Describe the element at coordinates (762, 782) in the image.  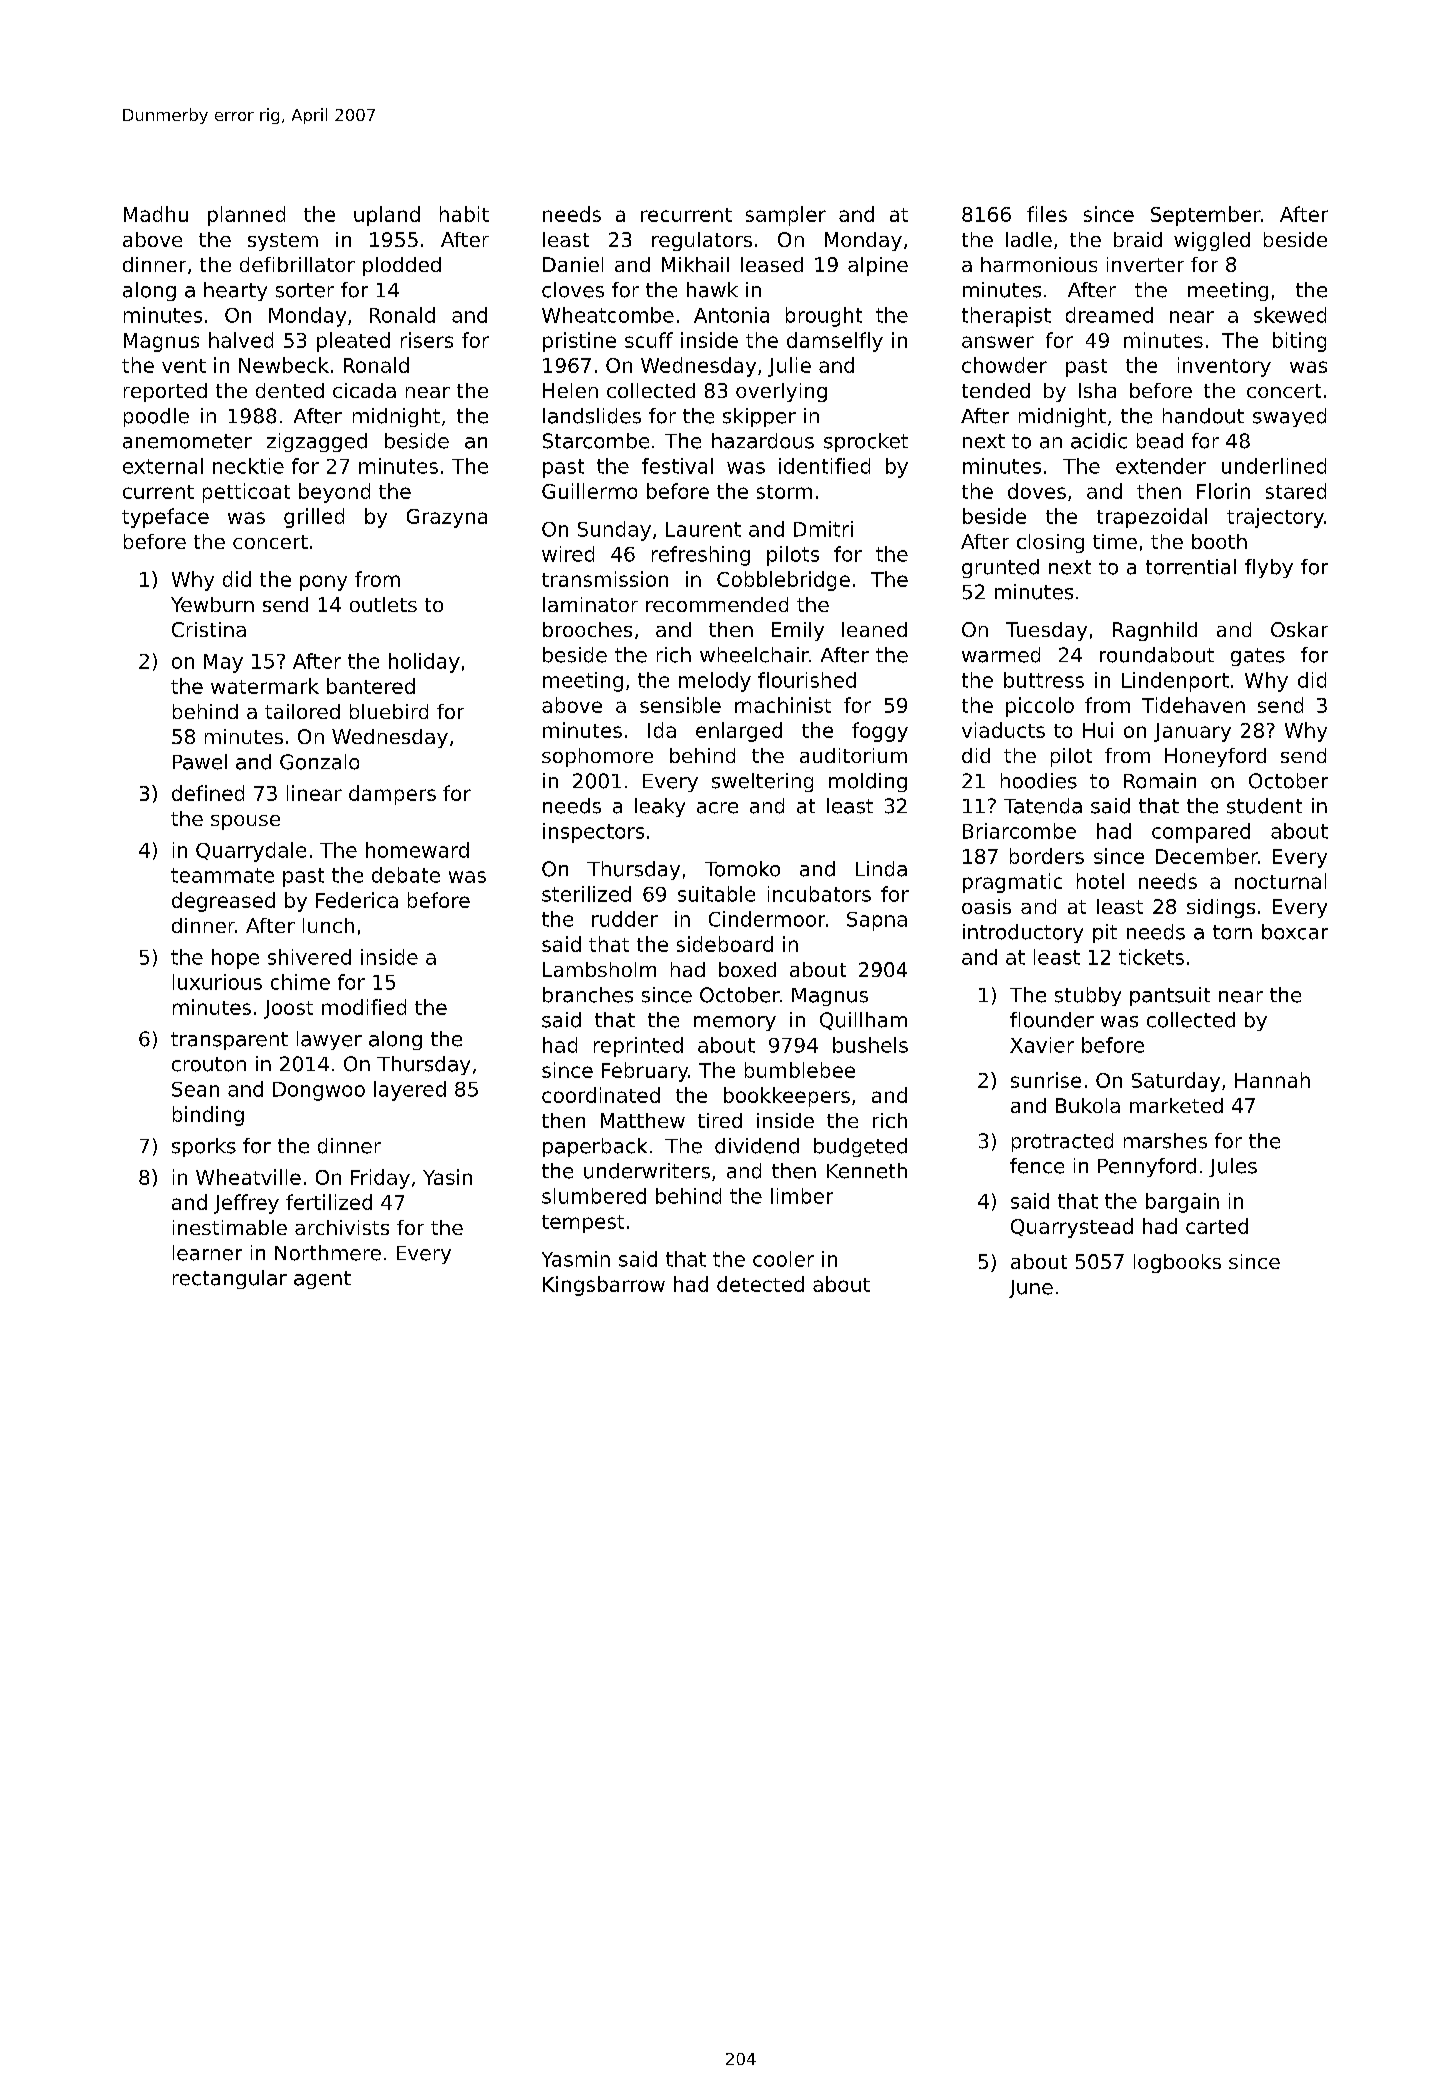
I see `sweltering` at that location.
